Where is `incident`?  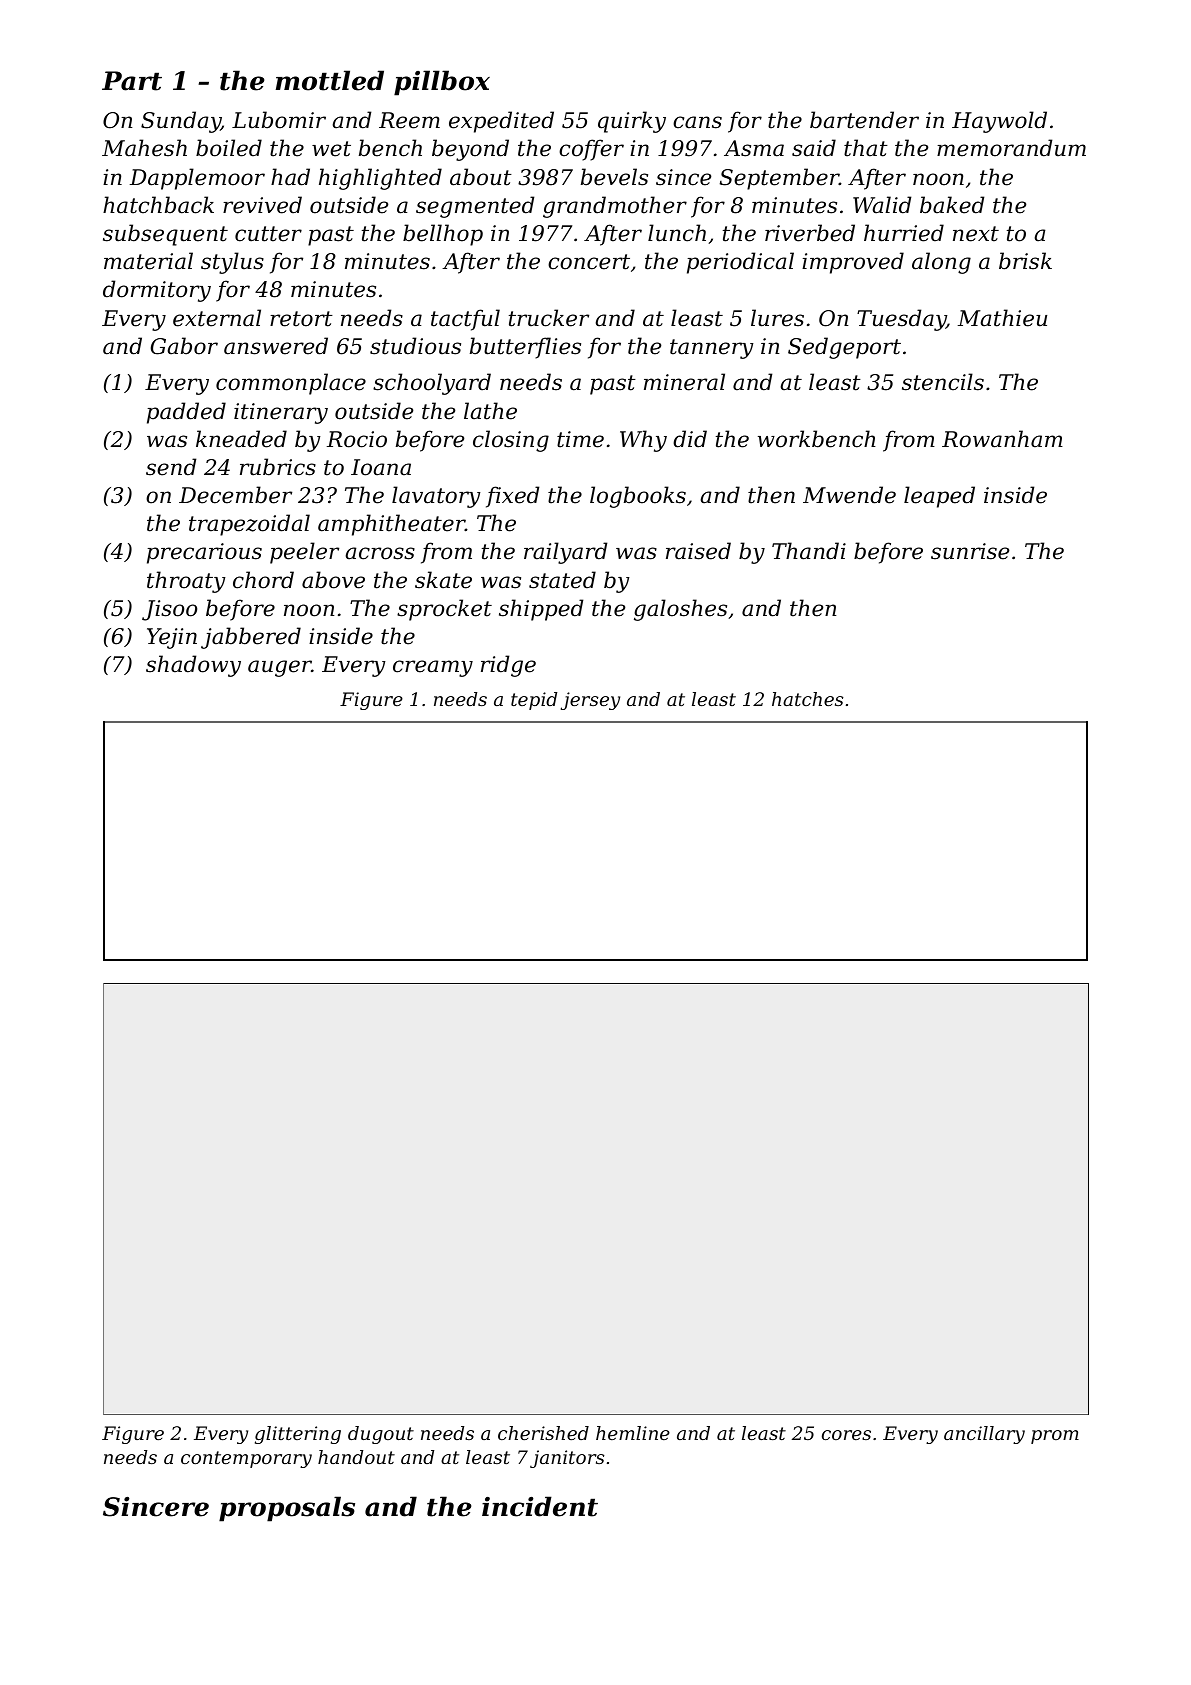 incident is located at coordinates (540, 1506).
